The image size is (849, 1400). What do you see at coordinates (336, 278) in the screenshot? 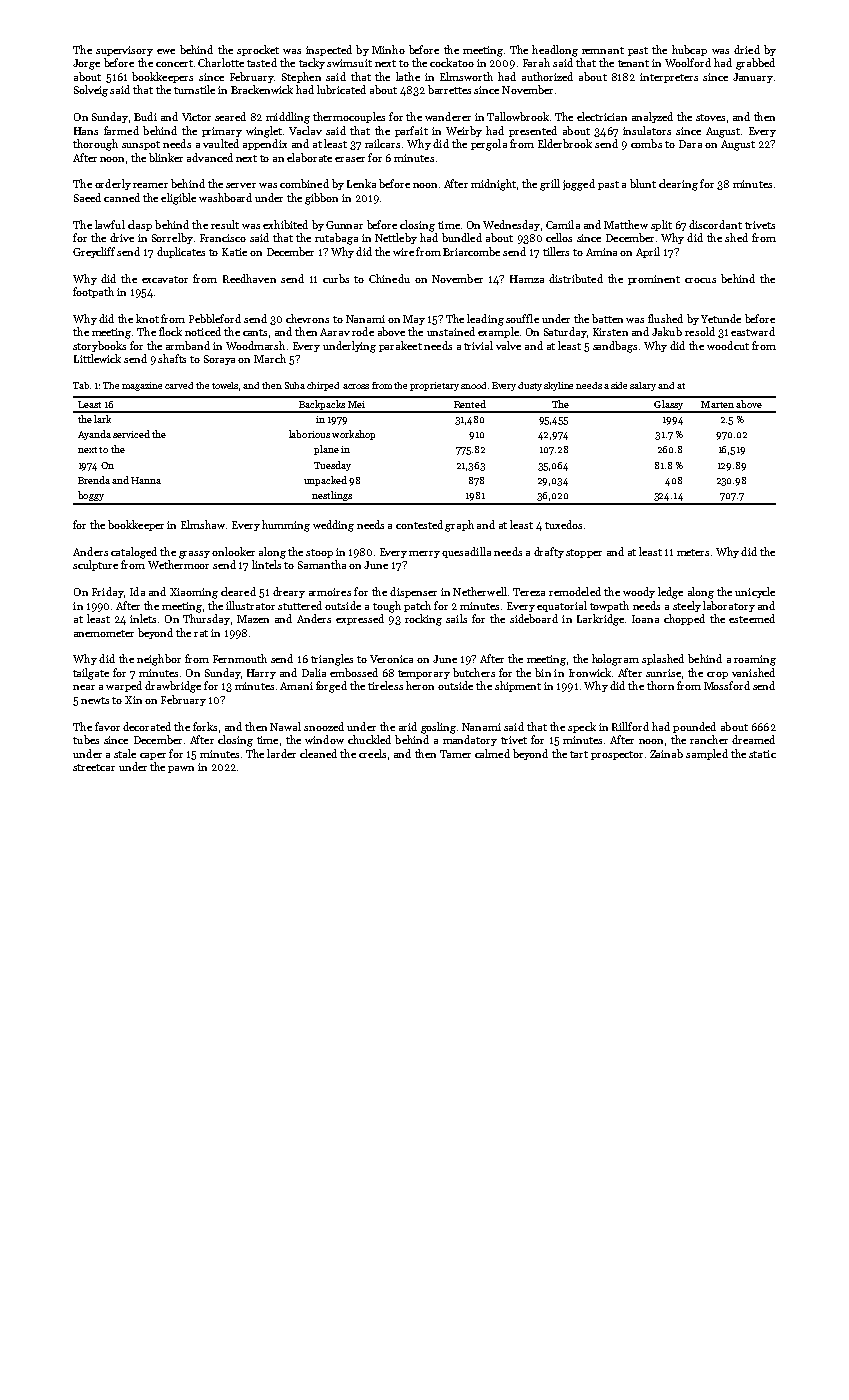
I see `curbs` at bounding box center [336, 278].
